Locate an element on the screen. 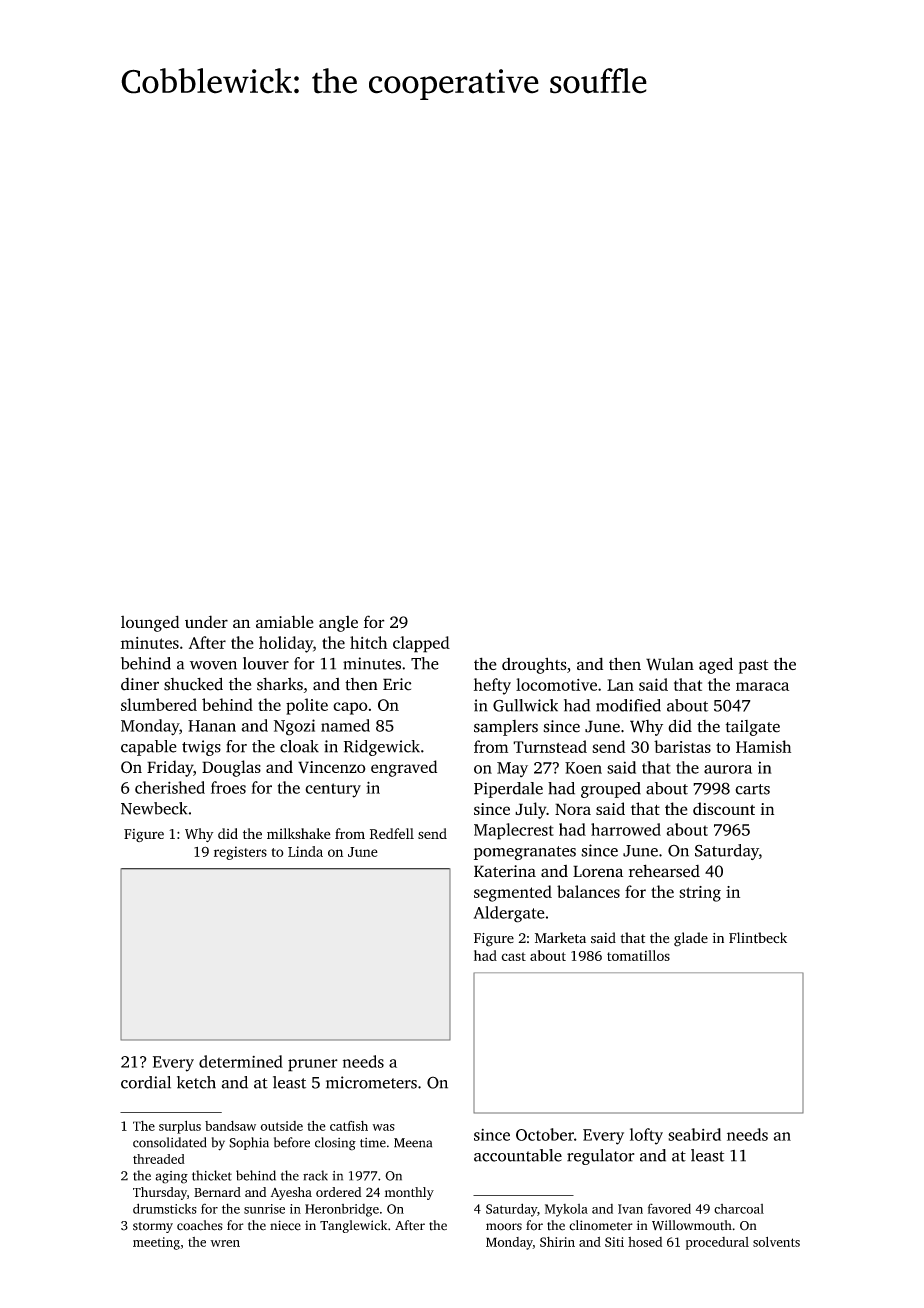 The width and height of the screenshot is (924, 1308). determined is located at coordinates (241, 1061).
